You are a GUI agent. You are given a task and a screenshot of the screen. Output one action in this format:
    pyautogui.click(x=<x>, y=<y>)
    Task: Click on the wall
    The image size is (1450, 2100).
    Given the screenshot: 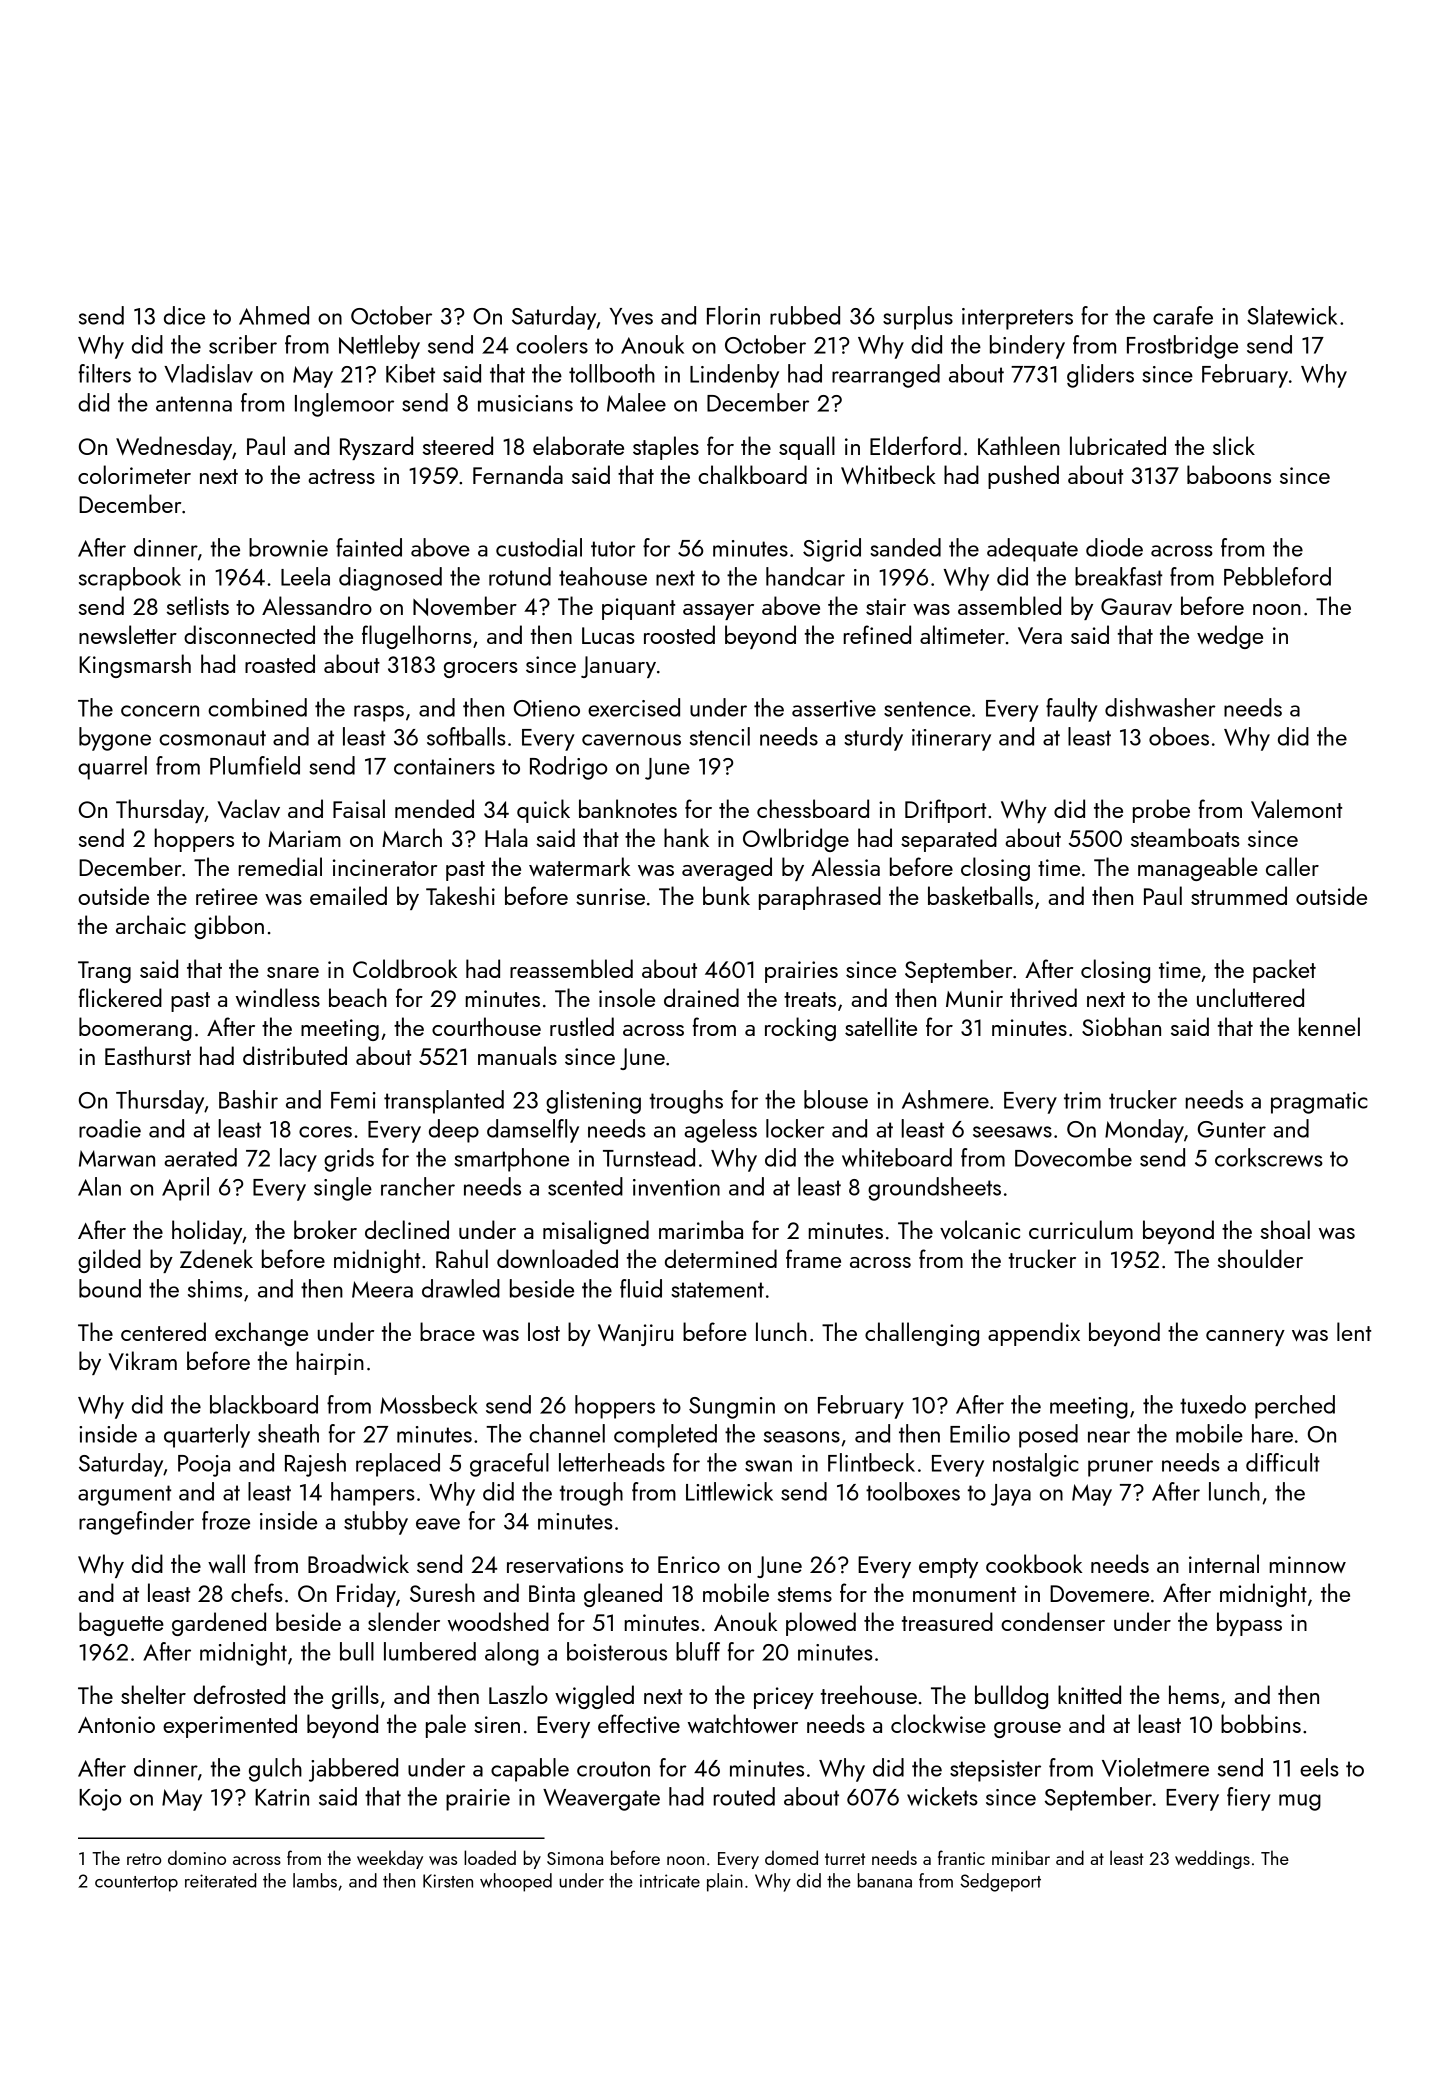 What is the action you would take?
    pyautogui.click(x=226, y=1563)
